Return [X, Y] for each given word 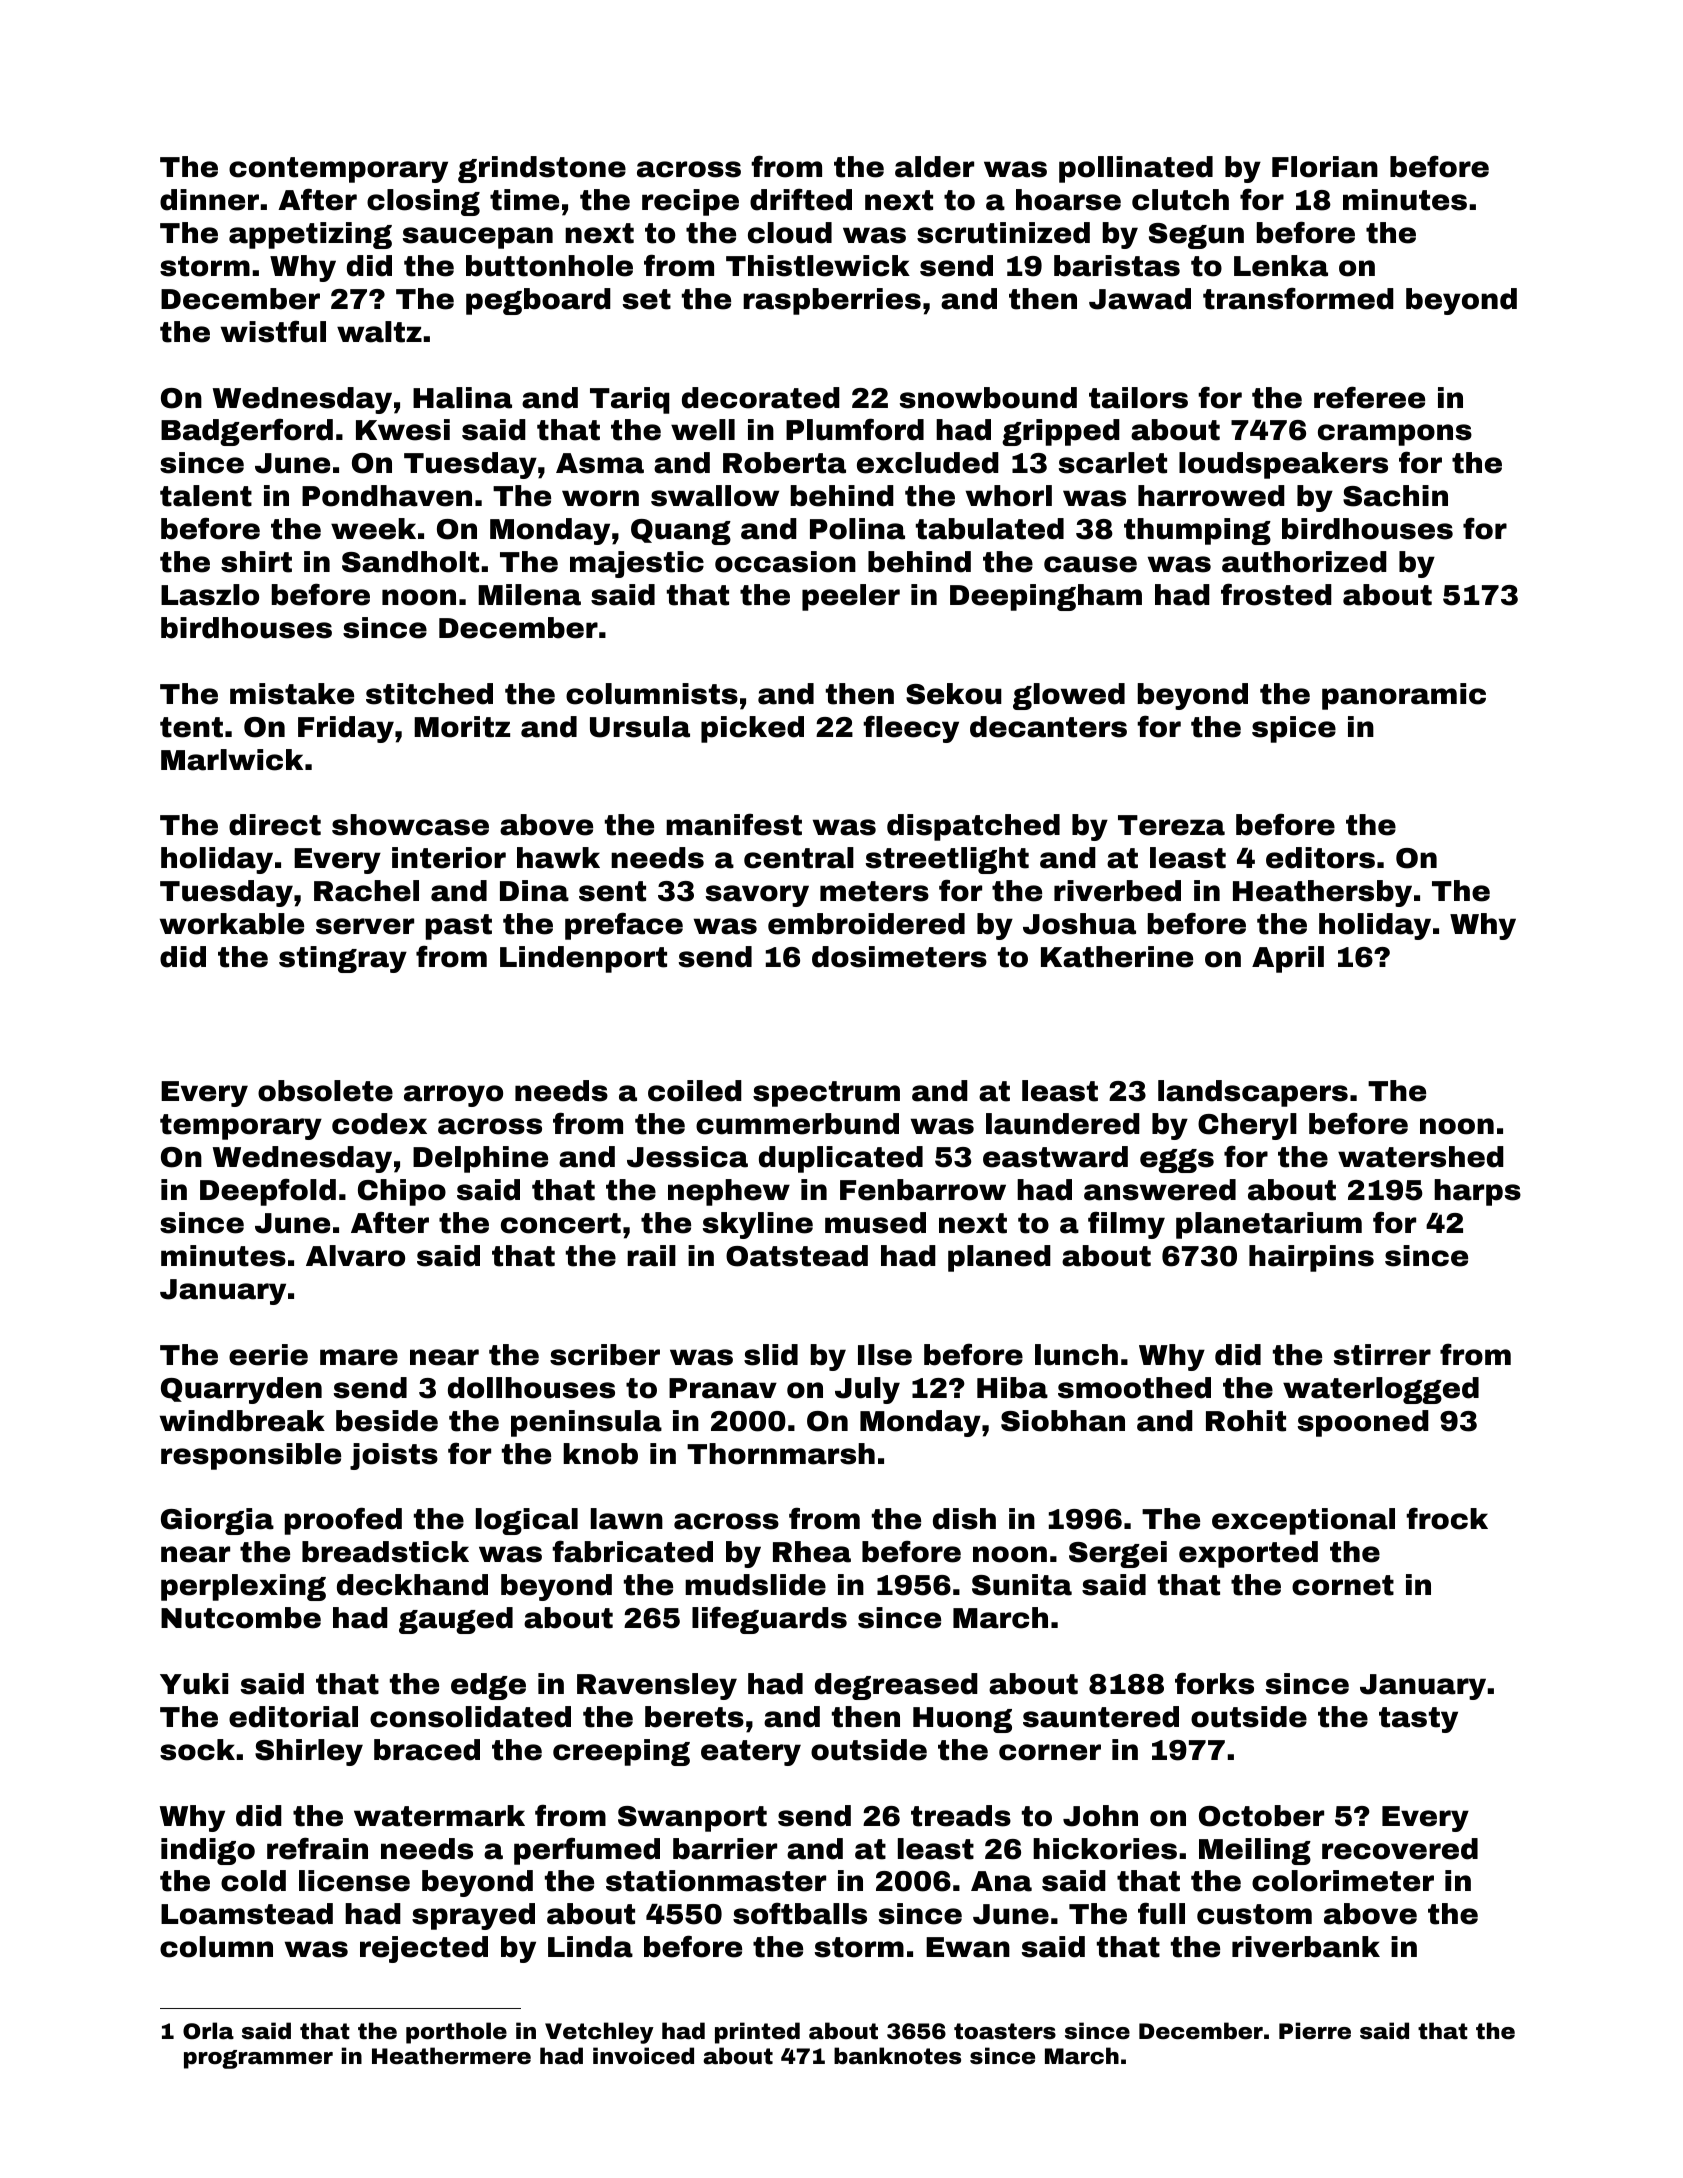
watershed [1421, 1157]
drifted [801, 199]
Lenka [1281, 266]
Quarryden [241, 1390]
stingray [343, 959]
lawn [627, 1519]
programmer [258, 2059]
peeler [851, 597]
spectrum [826, 1094]
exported [1248, 1554]
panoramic [1404, 696]
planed [999, 1258]
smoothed [1134, 1388]
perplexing [243, 1587]
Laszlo [210, 595]
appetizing [310, 235]
